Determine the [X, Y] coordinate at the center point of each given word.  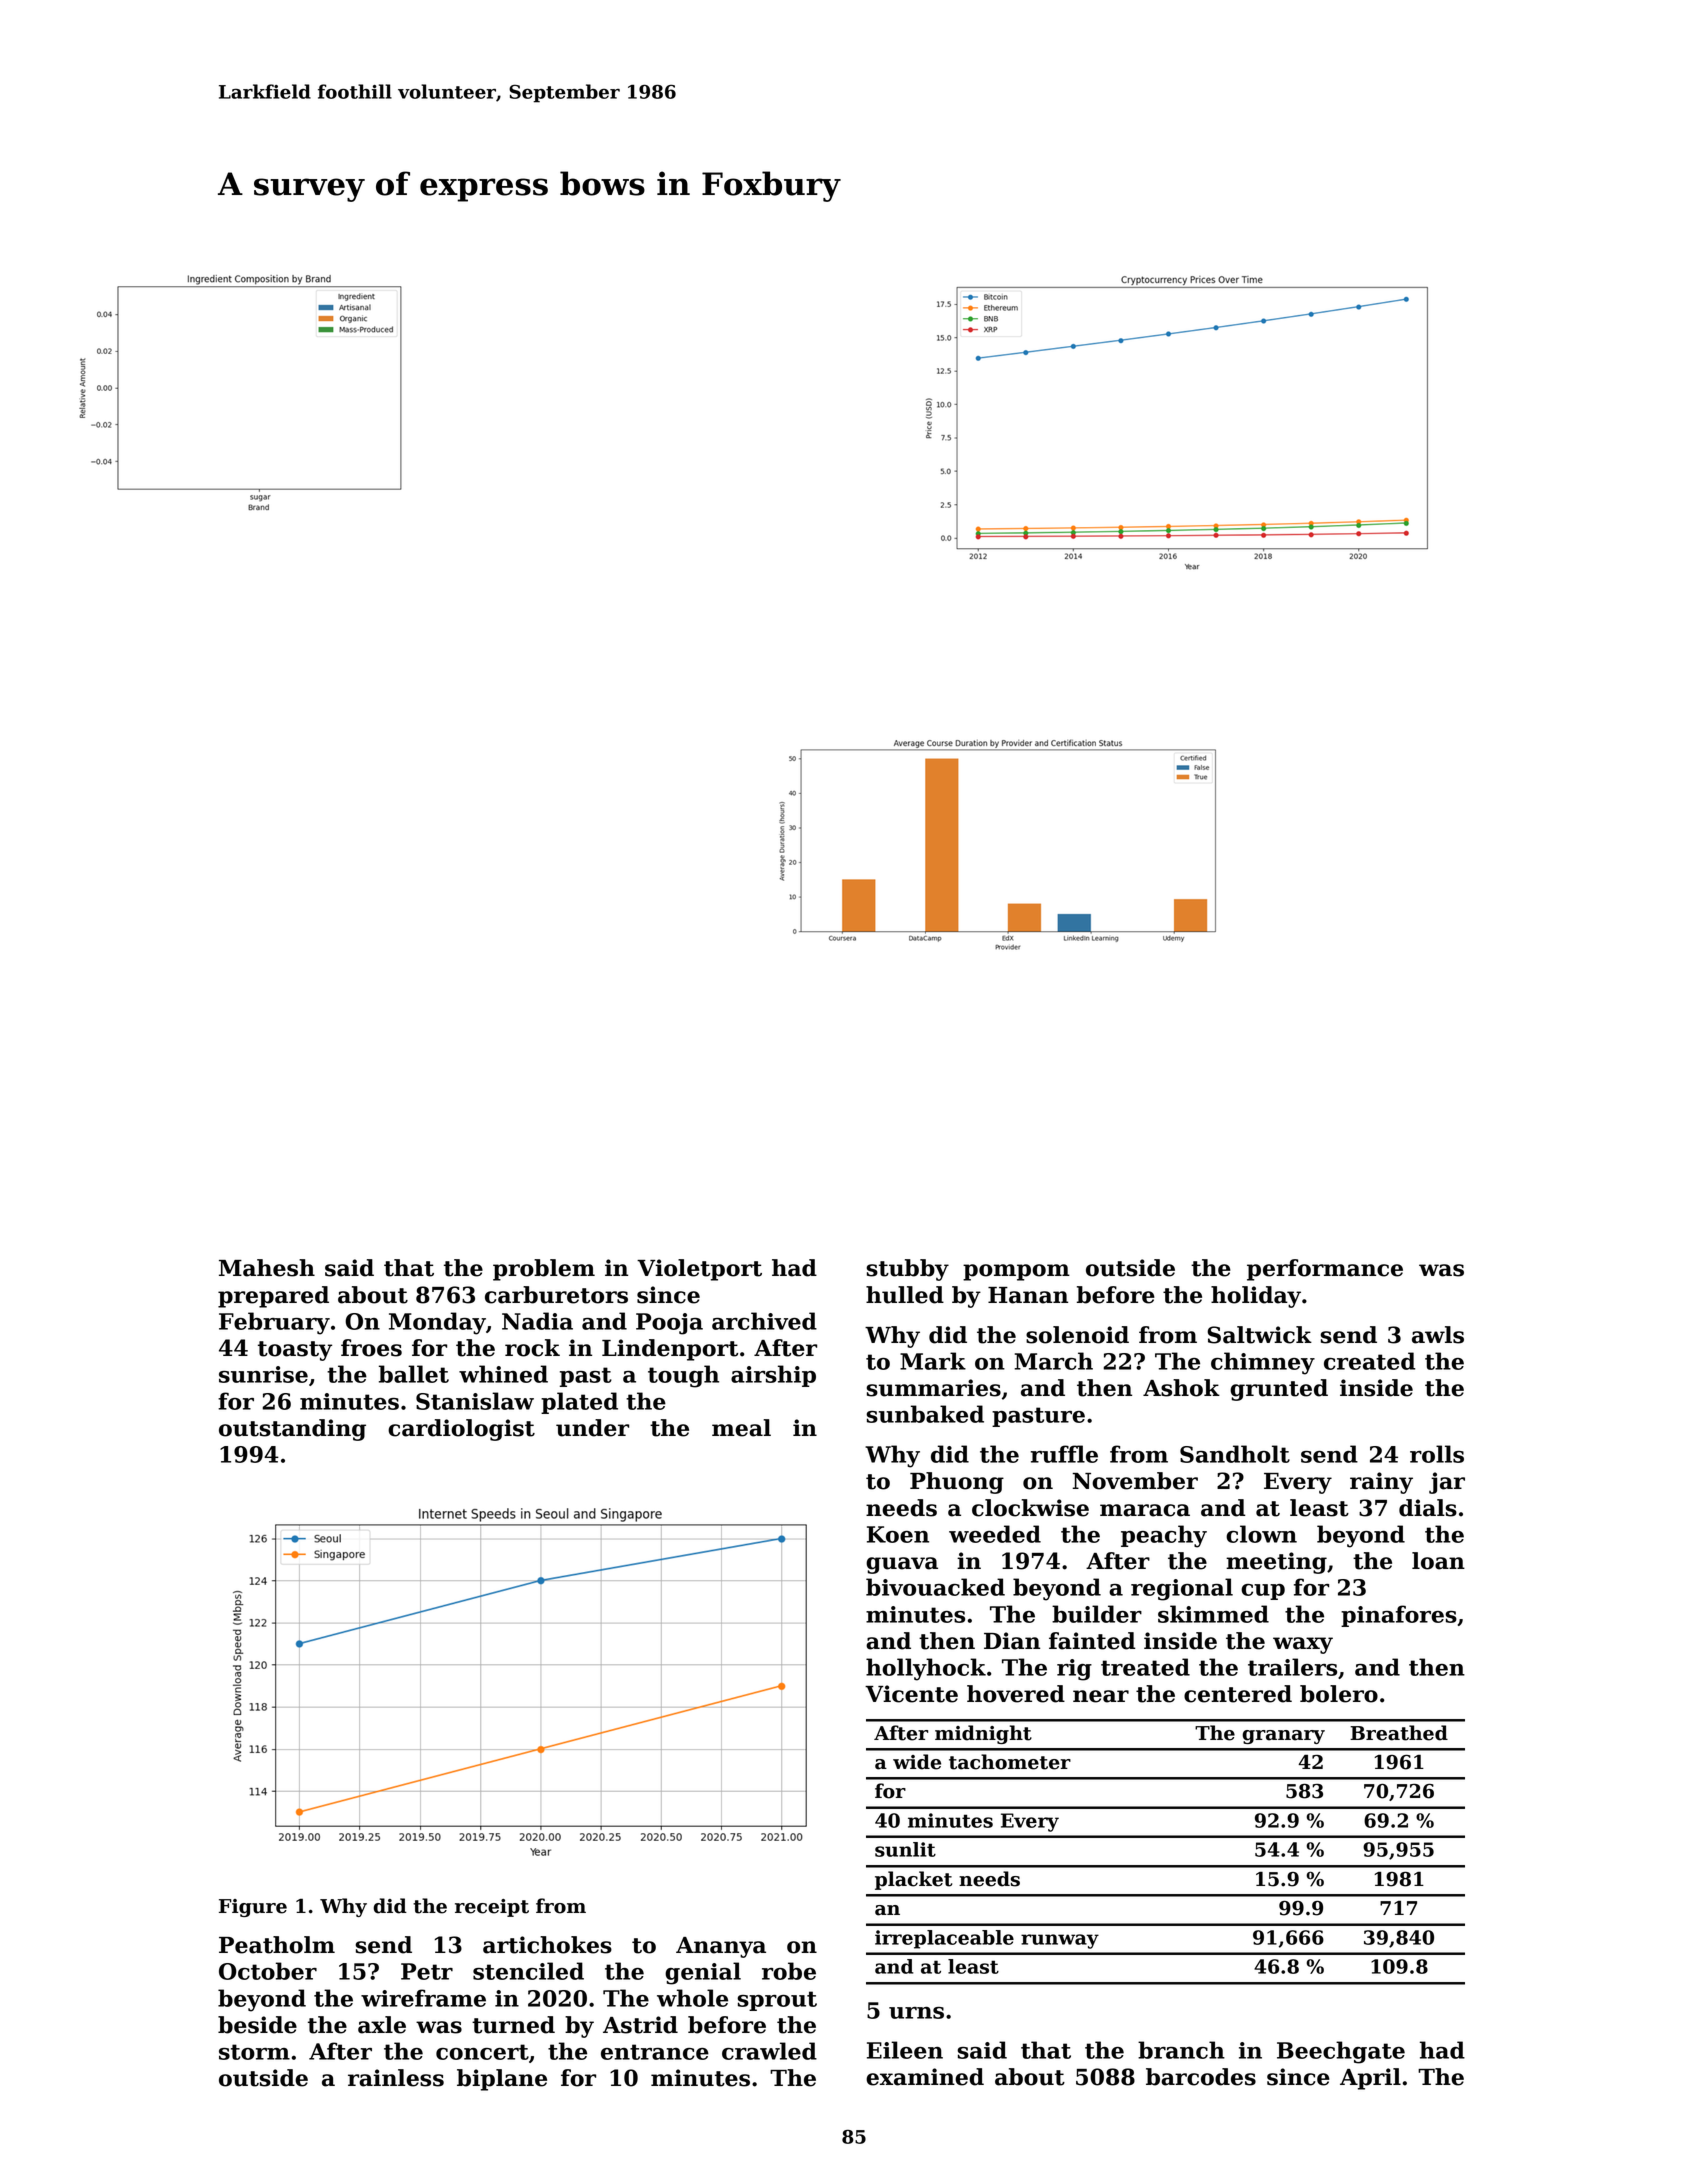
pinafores [1399, 1616]
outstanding [292, 1430]
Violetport [699, 1270]
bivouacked [935, 1587]
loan [1438, 1561]
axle [382, 2025]
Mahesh [267, 1268]
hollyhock [926, 1669]
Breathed [1399, 1733]
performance [1325, 1270]
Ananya [721, 1947]
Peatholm [277, 1945]
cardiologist [461, 1430]
